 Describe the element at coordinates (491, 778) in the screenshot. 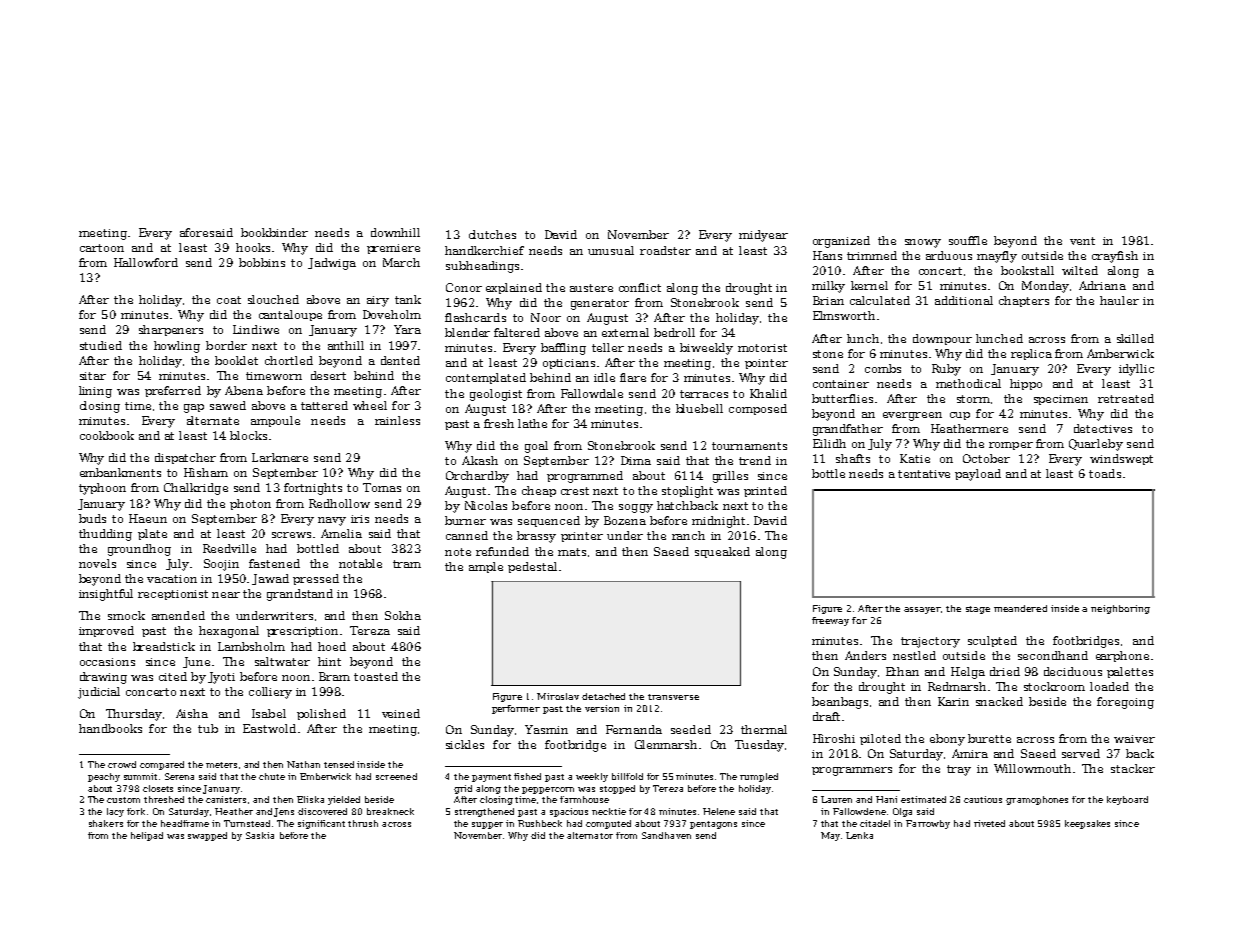

I see `payment` at that location.
